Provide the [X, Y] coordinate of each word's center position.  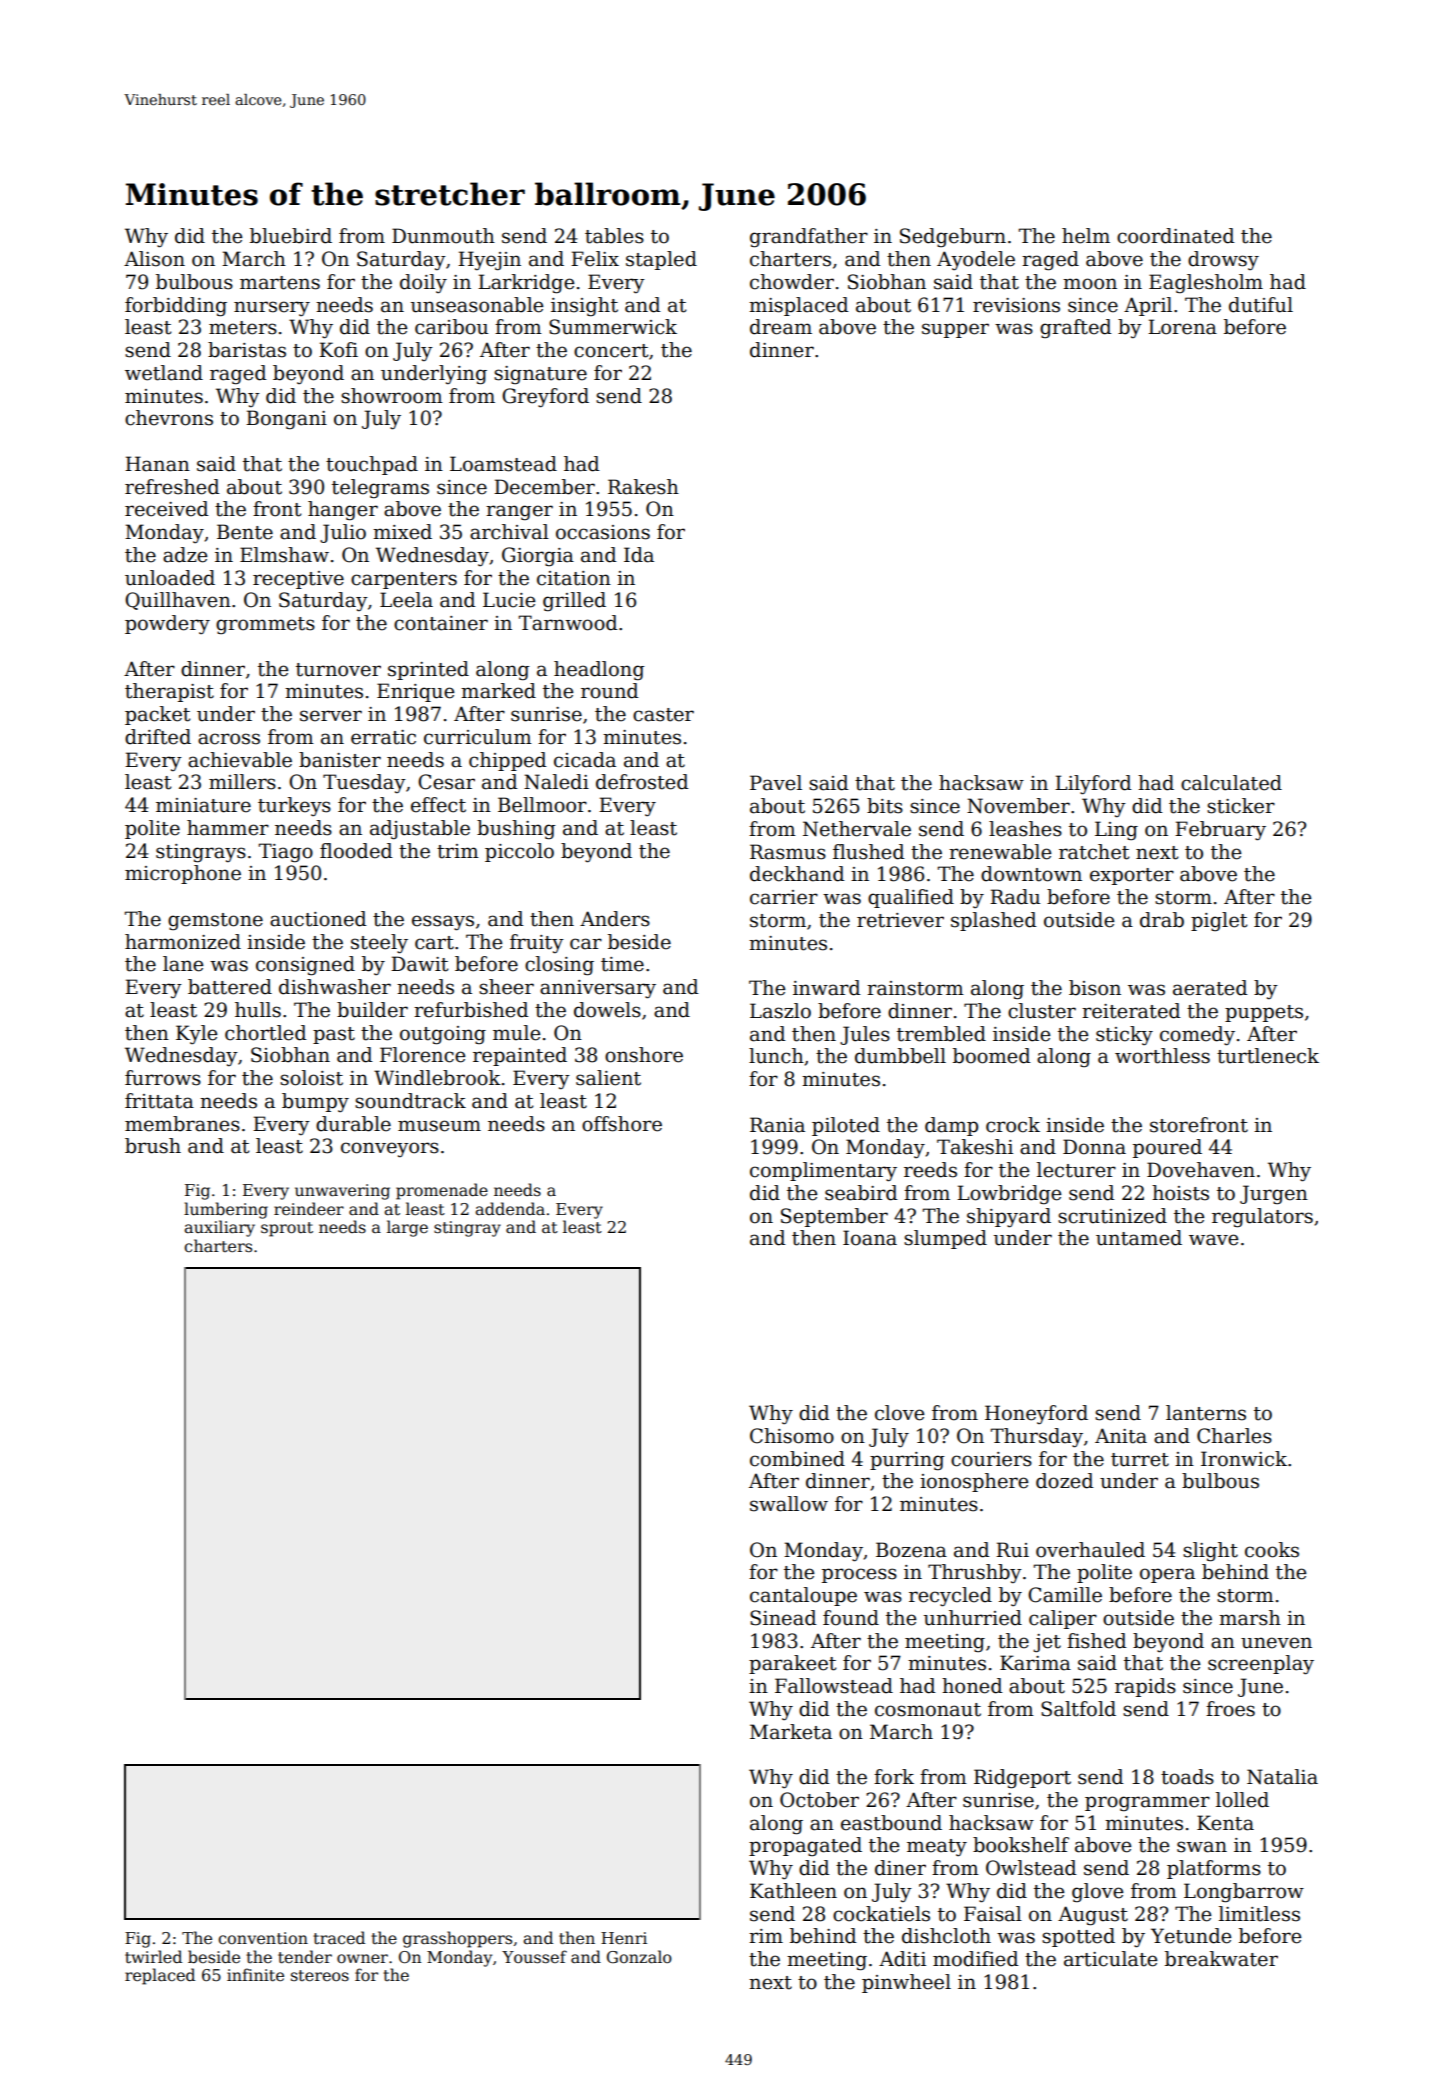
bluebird [291, 236]
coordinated [1176, 236]
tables [614, 236]
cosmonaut [928, 1710]
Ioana [870, 1238]
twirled [153, 1957]
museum [439, 1126]
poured [1167, 1148]
